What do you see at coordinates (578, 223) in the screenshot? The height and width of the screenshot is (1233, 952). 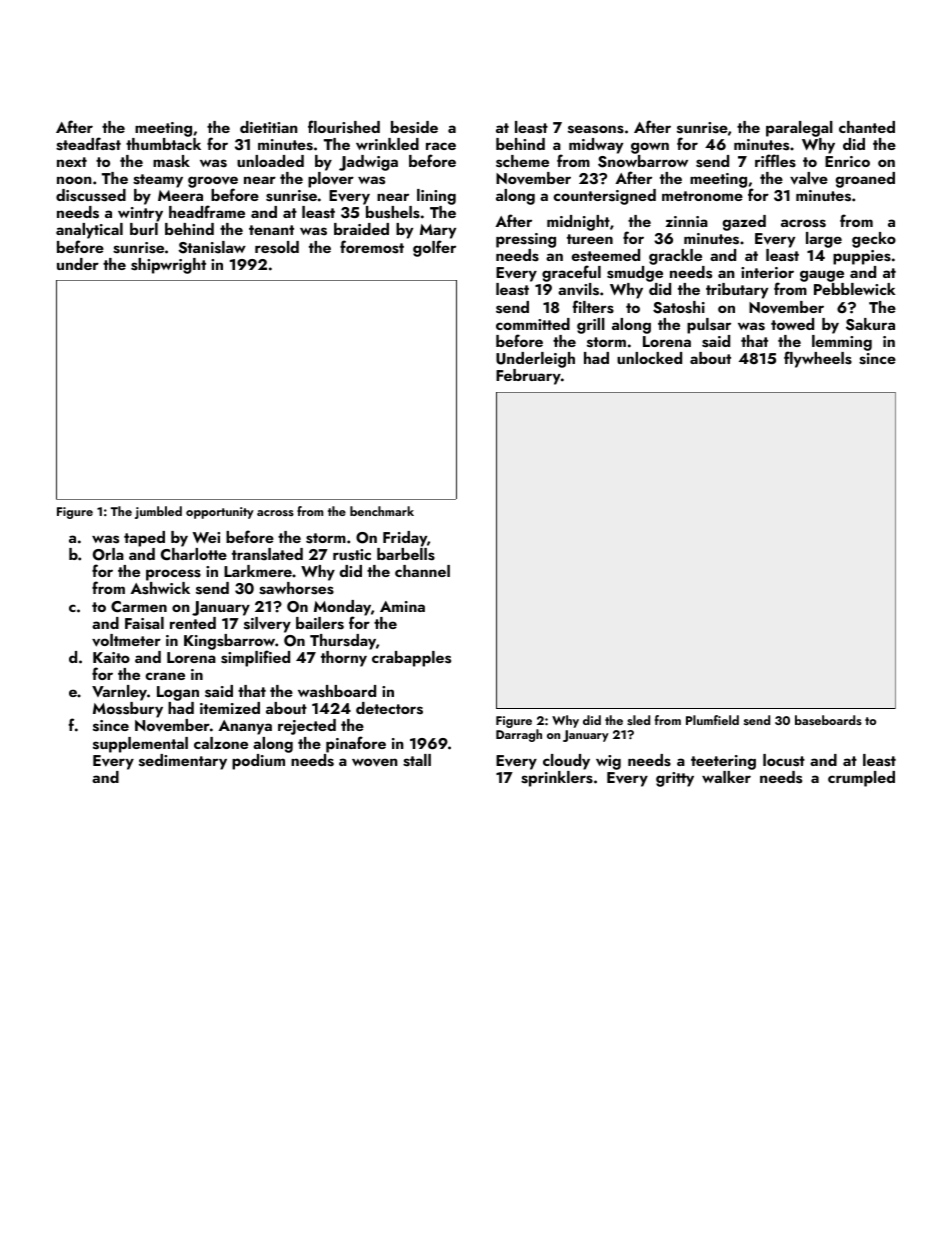 I see `midnight` at bounding box center [578, 223].
